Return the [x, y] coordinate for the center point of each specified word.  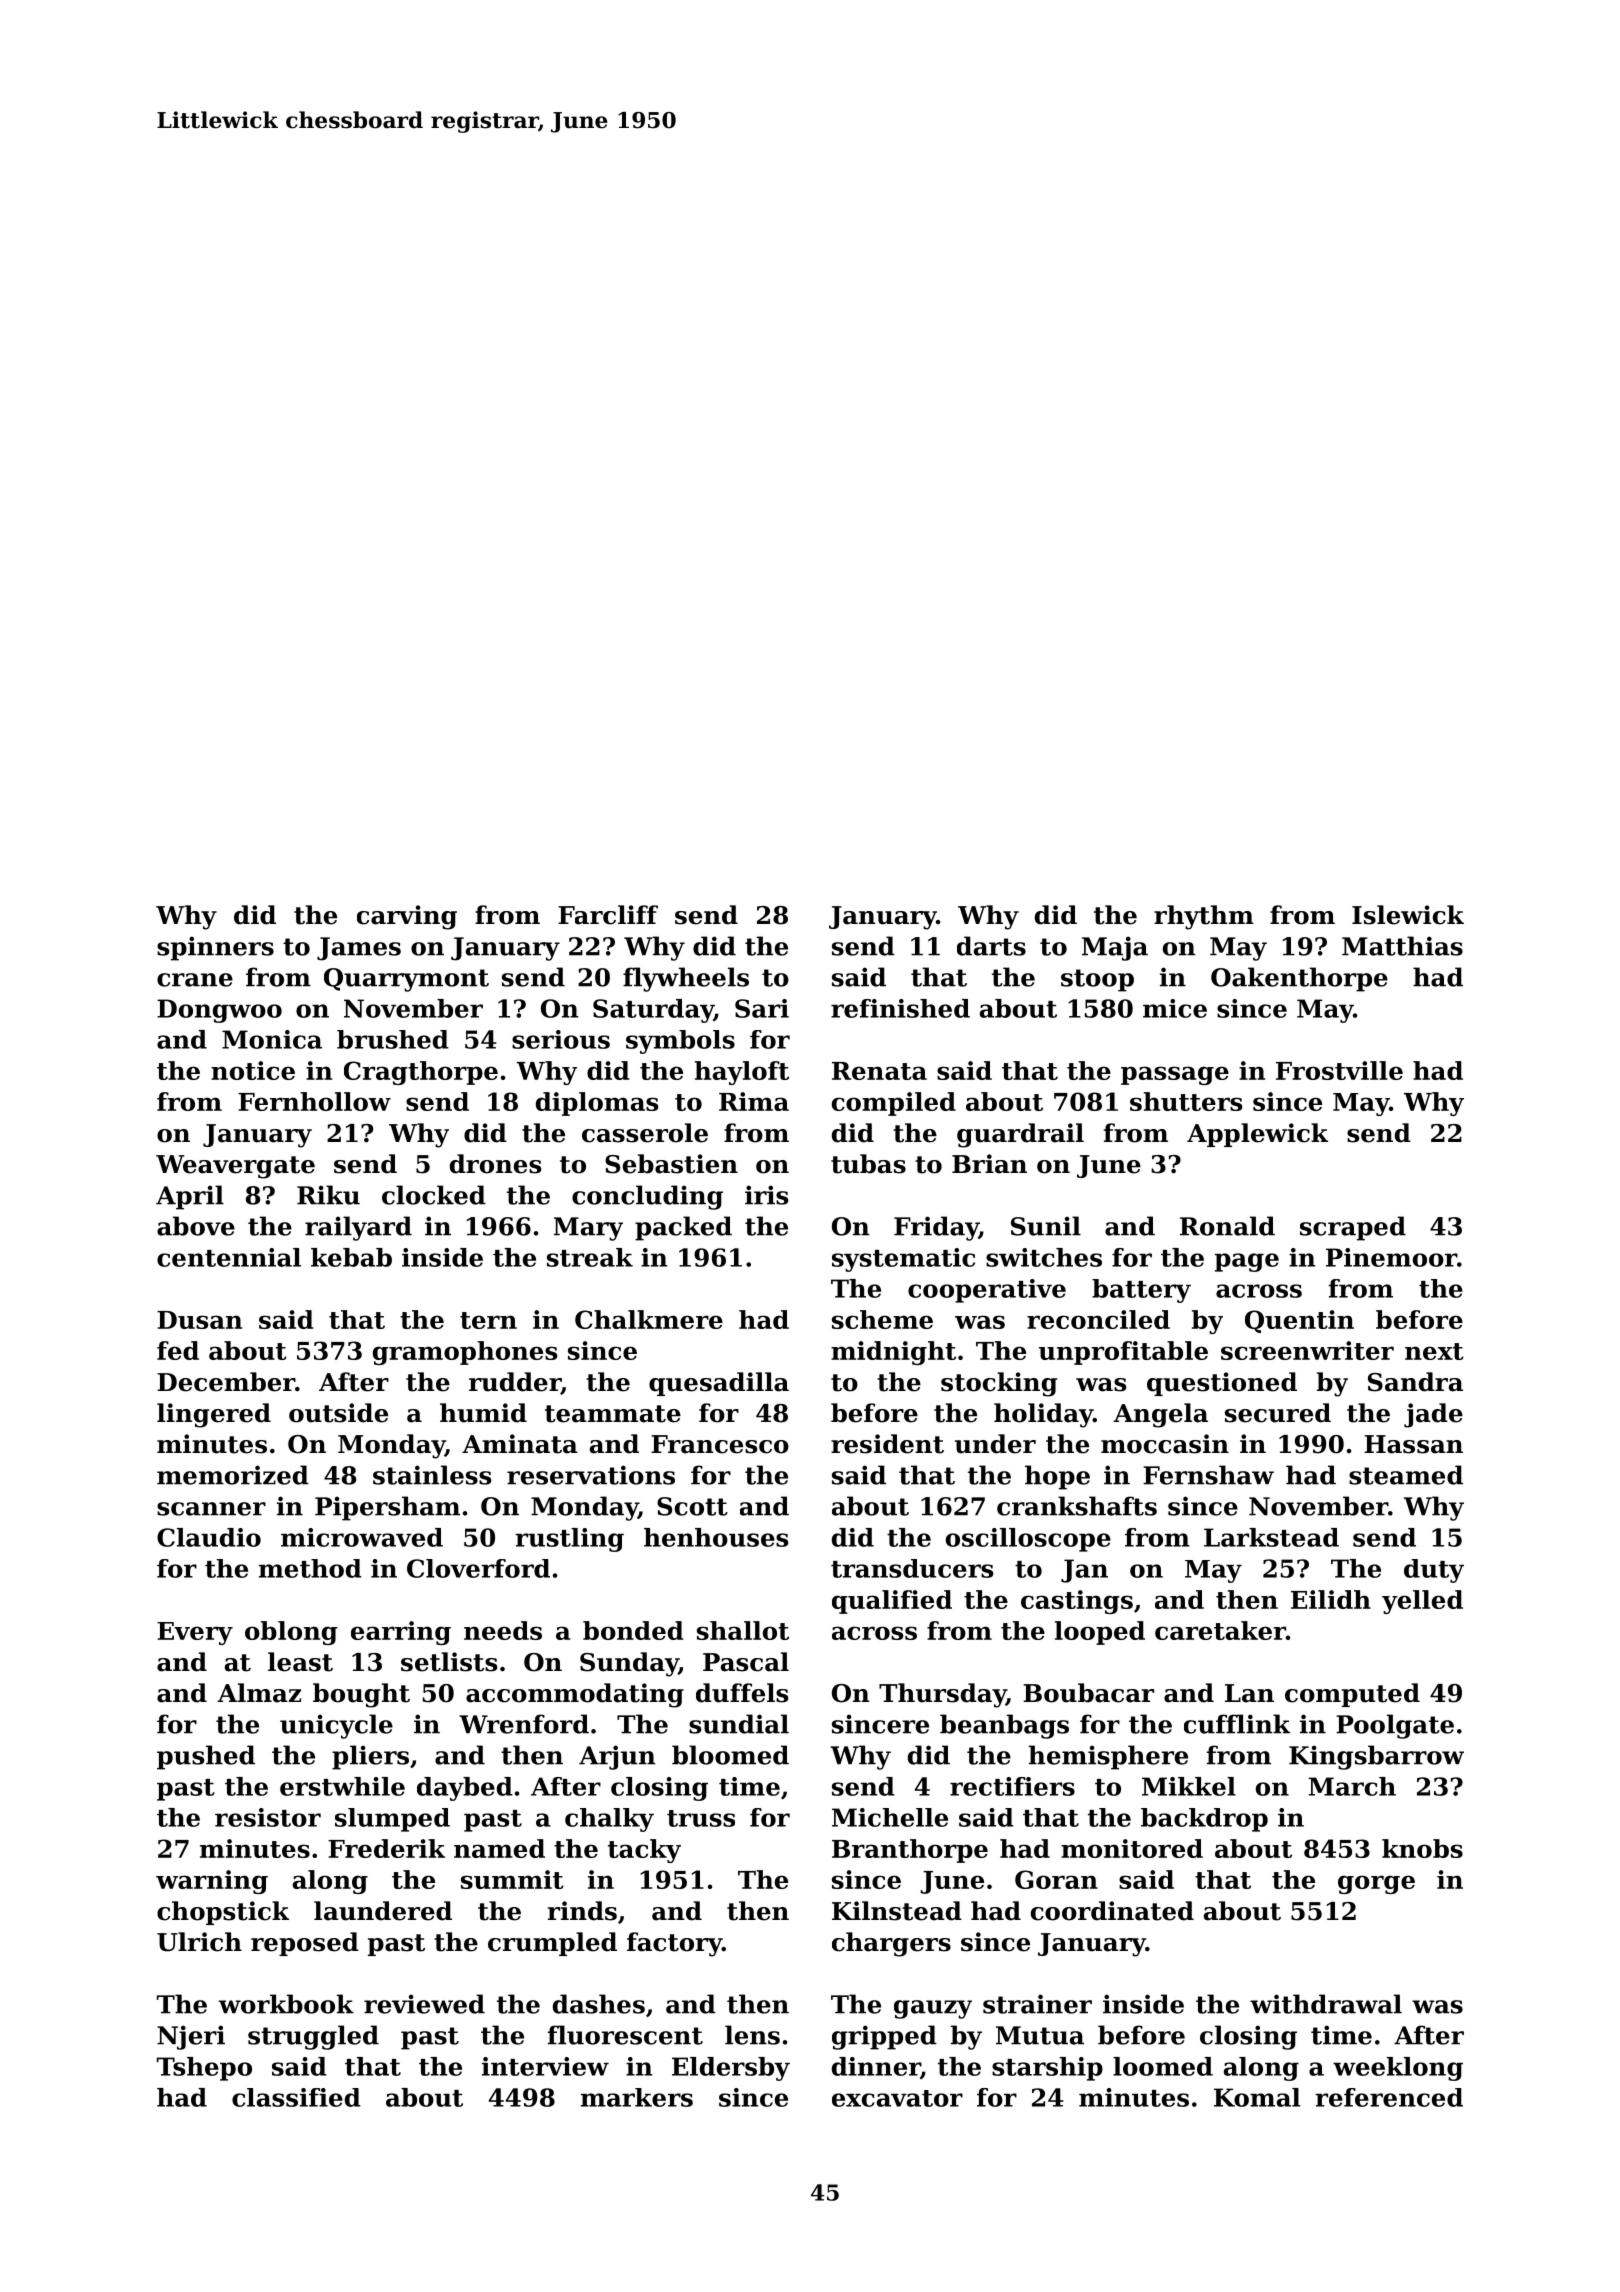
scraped [1353, 1228]
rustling [569, 1540]
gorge [1376, 1884]
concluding [647, 1197]
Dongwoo [219, 1011]
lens [752, 2035]
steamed [1406, 1475]
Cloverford [478, 1568]
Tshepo [204, 2069]
